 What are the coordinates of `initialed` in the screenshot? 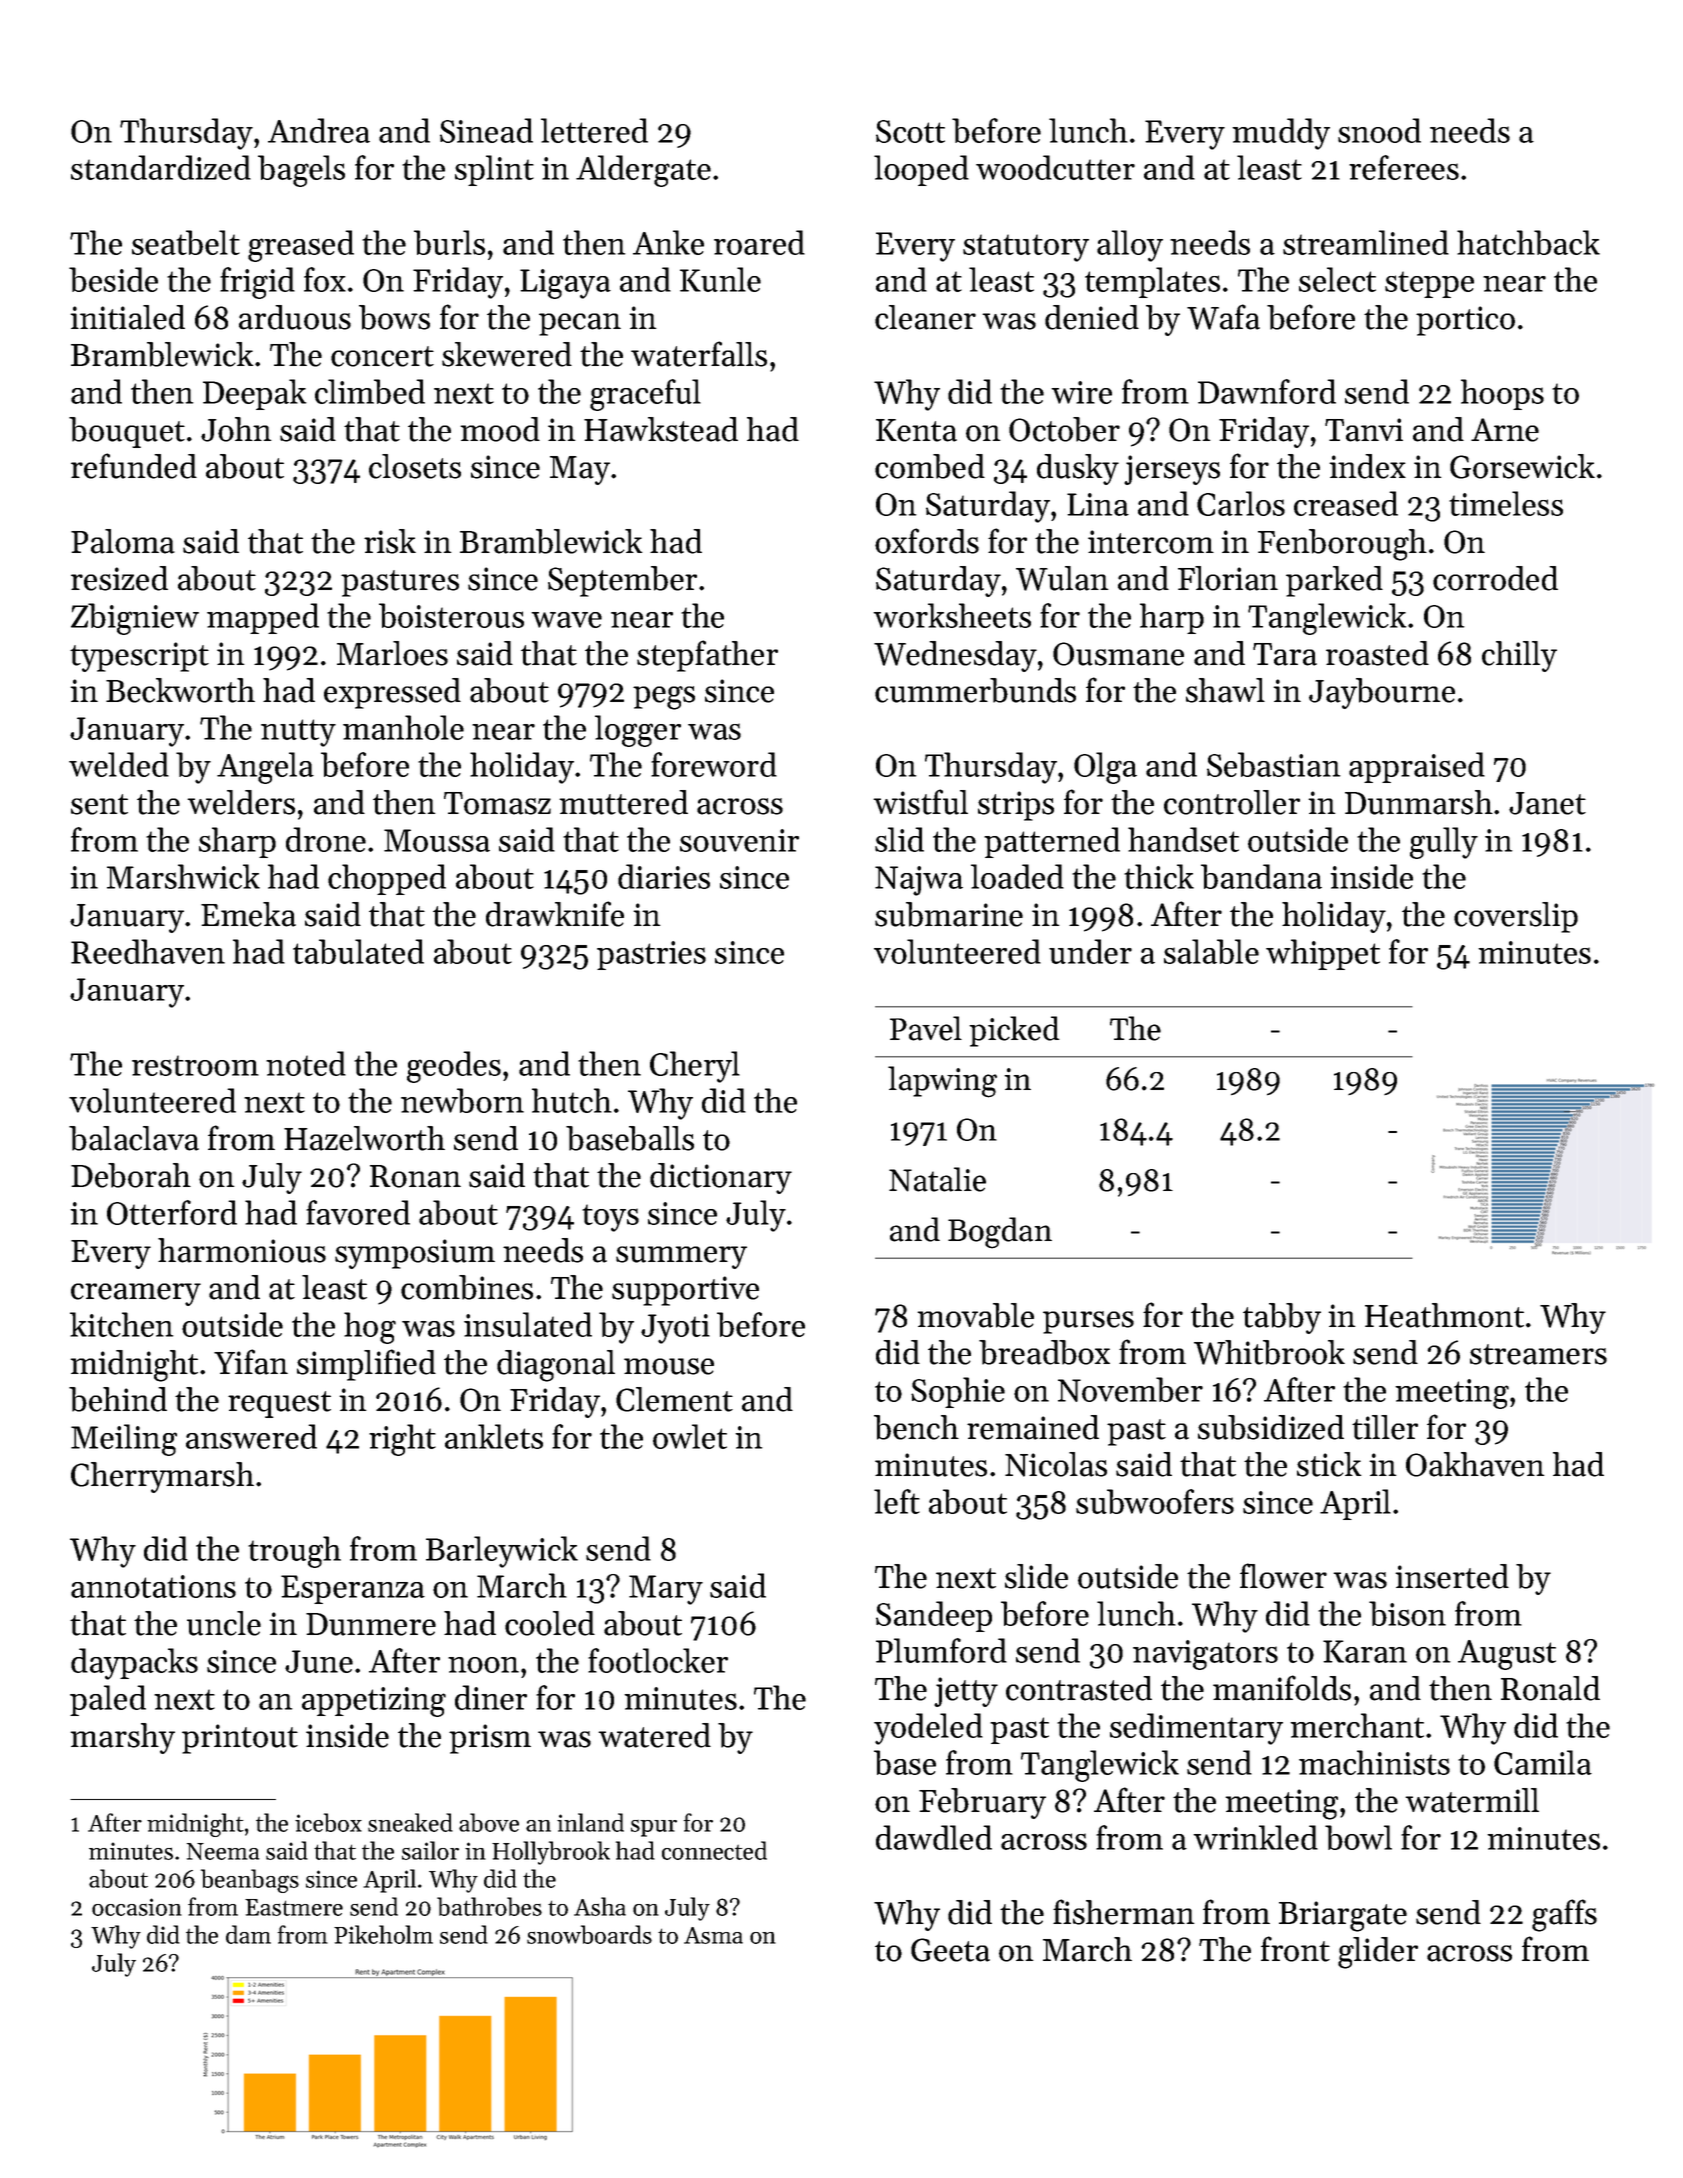 It's located at (127, 317).
